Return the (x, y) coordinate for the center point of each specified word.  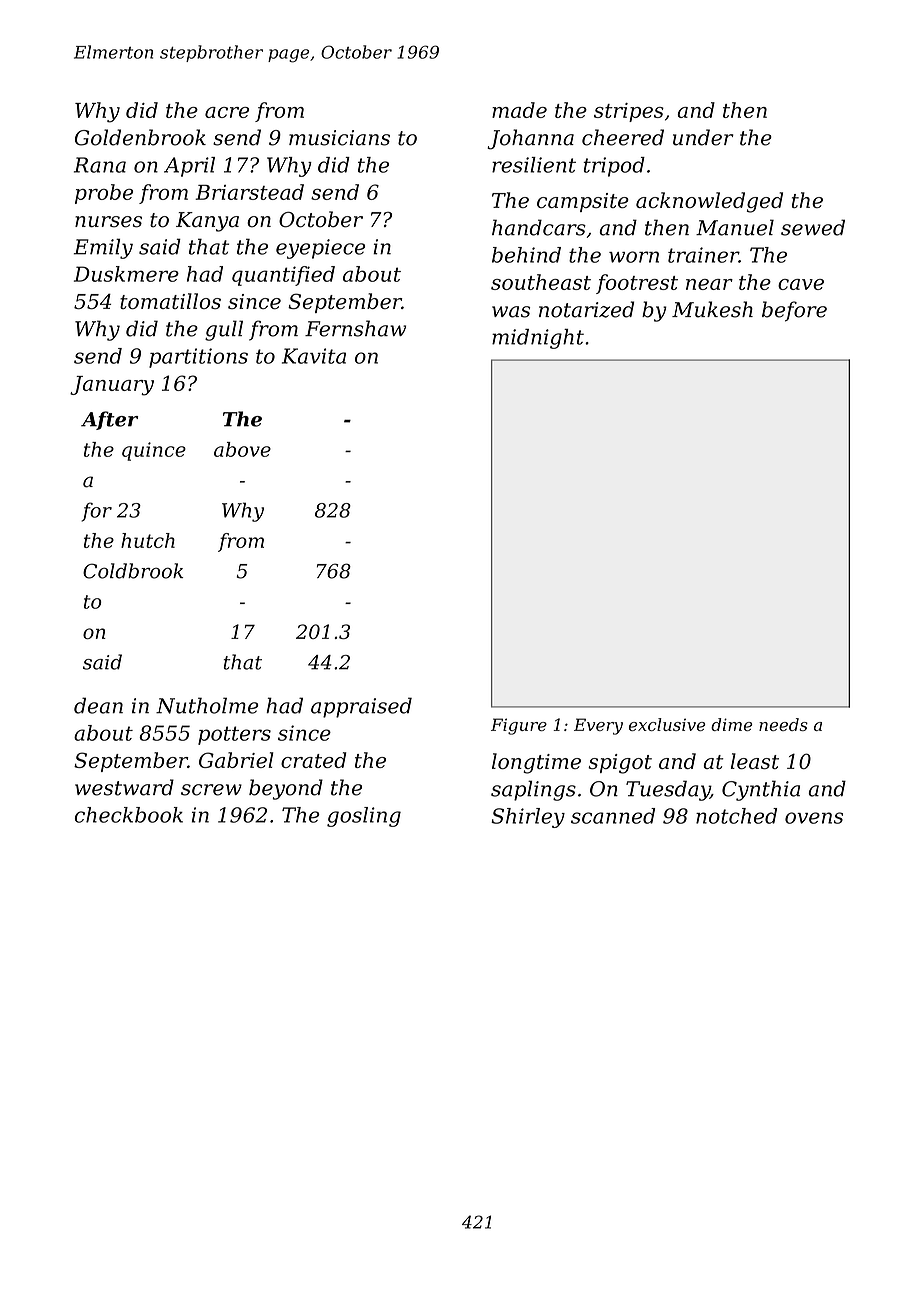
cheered (623, 137)
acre (227, 112)
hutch (148, 540)
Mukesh (712, 309)
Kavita (314, 356)
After (109, 420)
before (794, 311)
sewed (813, 227)
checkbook (129, 815)
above (242, 449)
